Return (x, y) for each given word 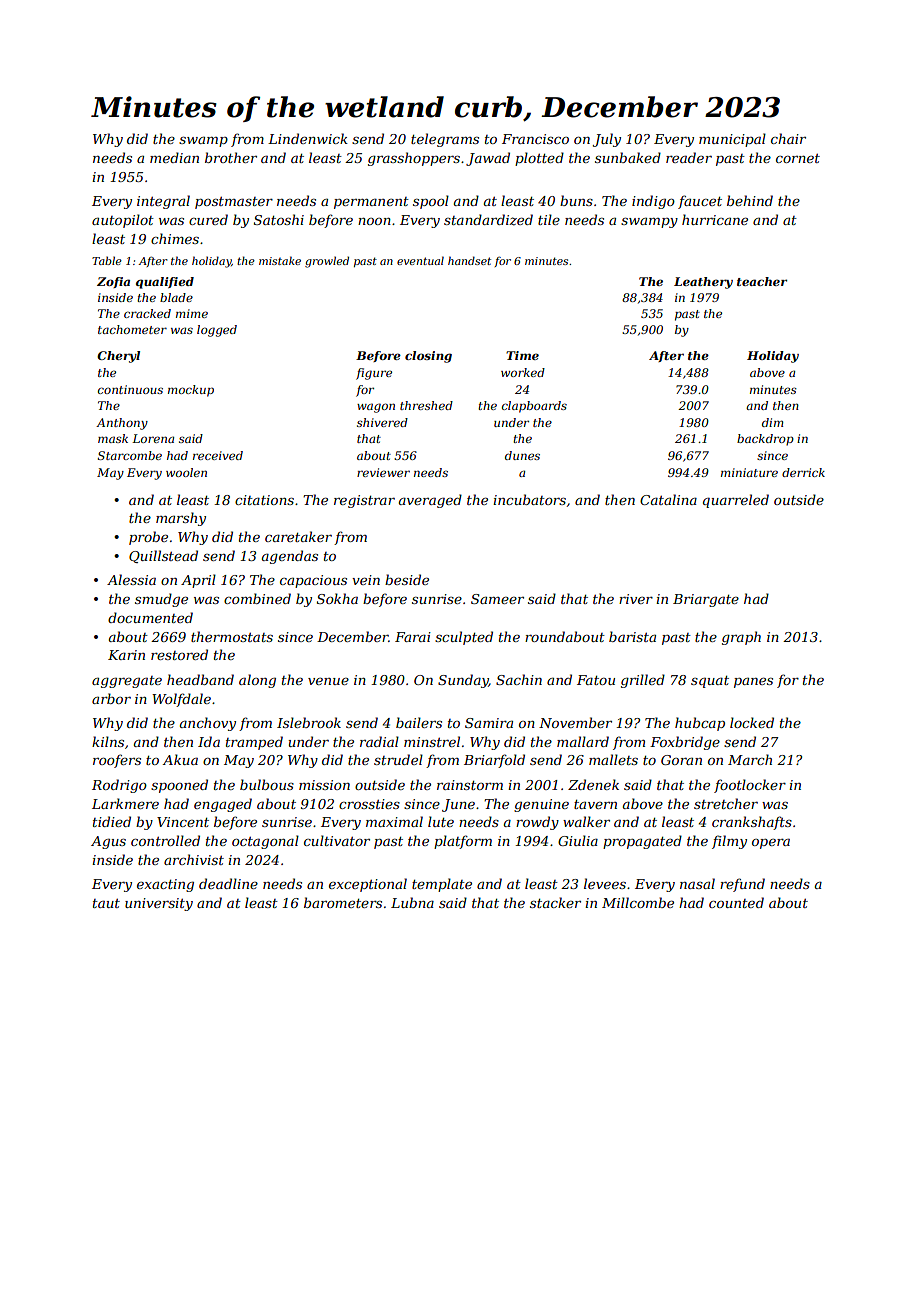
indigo (653, 202)
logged (217, 331)
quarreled (736, 501)
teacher (762, 281)
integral (163, 202)
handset (469, 260)
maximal (394, 821)
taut (106, 903)
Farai (413, 637)
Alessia (131, 579)
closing (428, 357)
